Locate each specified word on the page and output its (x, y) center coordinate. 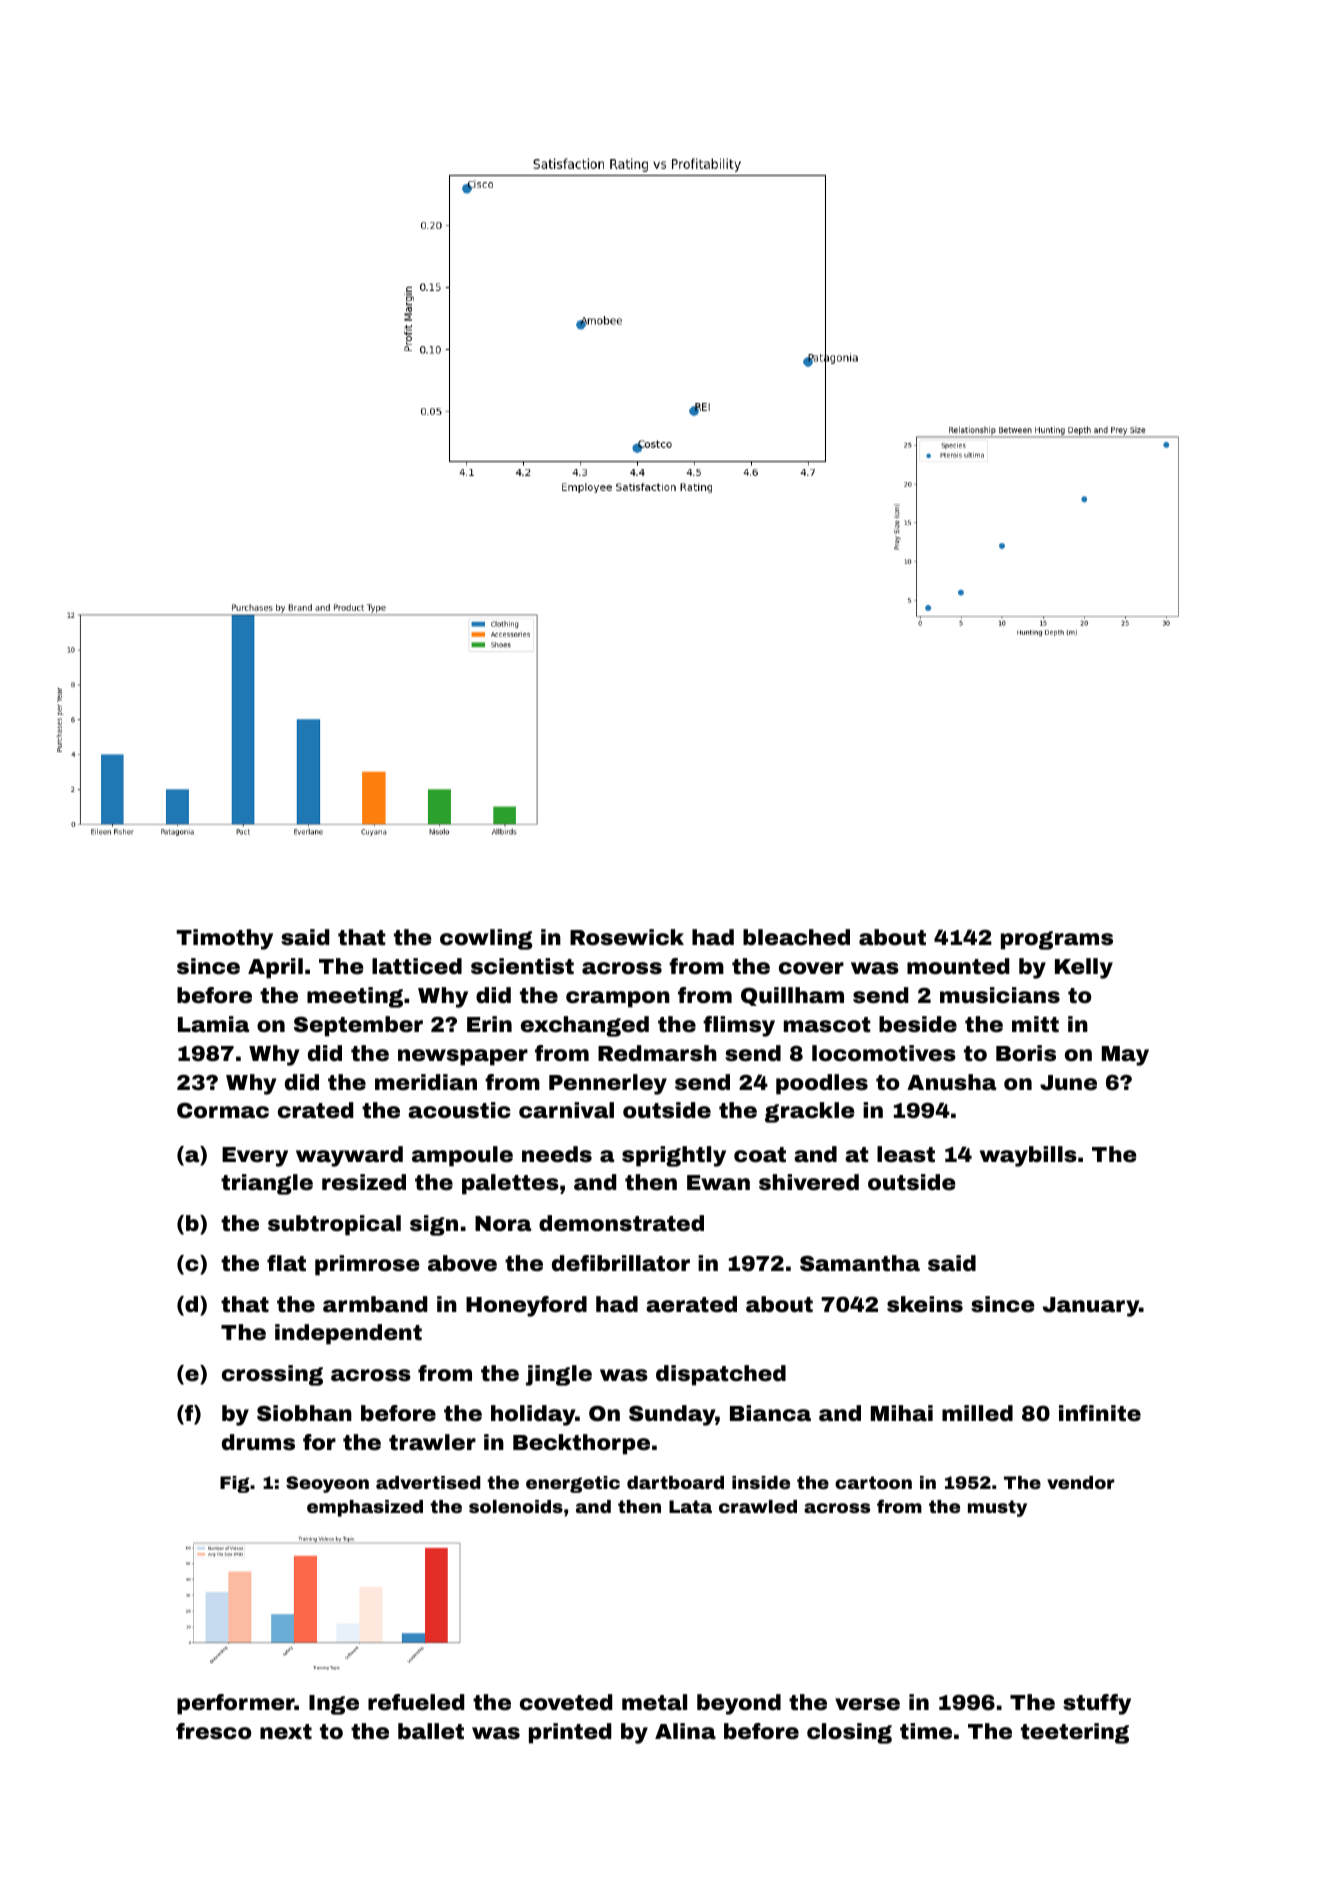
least (906, 1154)
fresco (214, 1731)
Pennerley (608, 1084)
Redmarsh (657, 1053)
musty (997, 1508)
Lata (690, 1506)
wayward (349, 1156)
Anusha (951, 1082)
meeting (355, 997)
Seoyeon (327, 1484)
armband (375, 1304)
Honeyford (526, 1306)
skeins (925, 1304)
